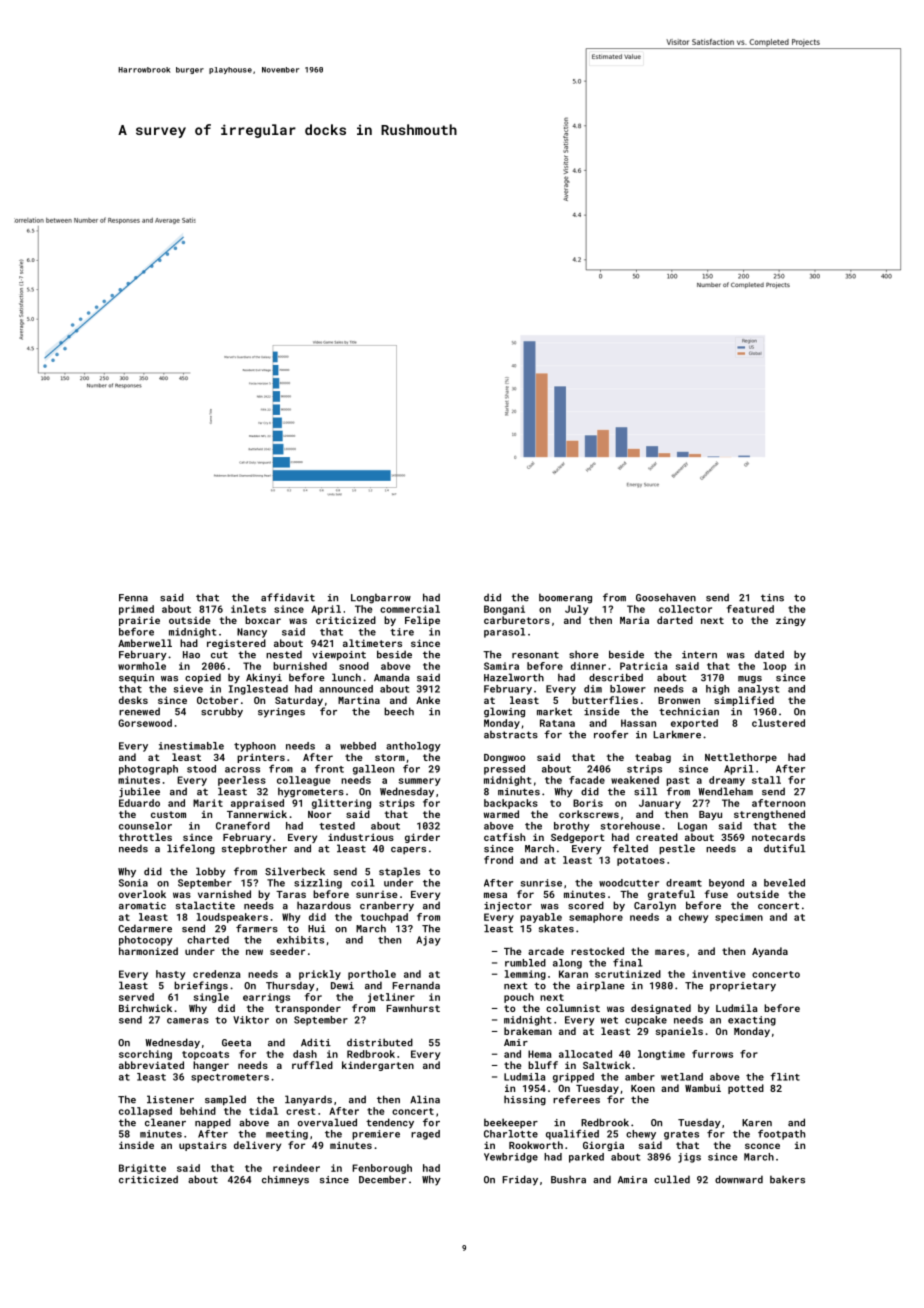 The image size is (924, 1308). What do you see at coordinates (142, 666) in the image?
I see `wormhole` at bounding box center [142, 666].
